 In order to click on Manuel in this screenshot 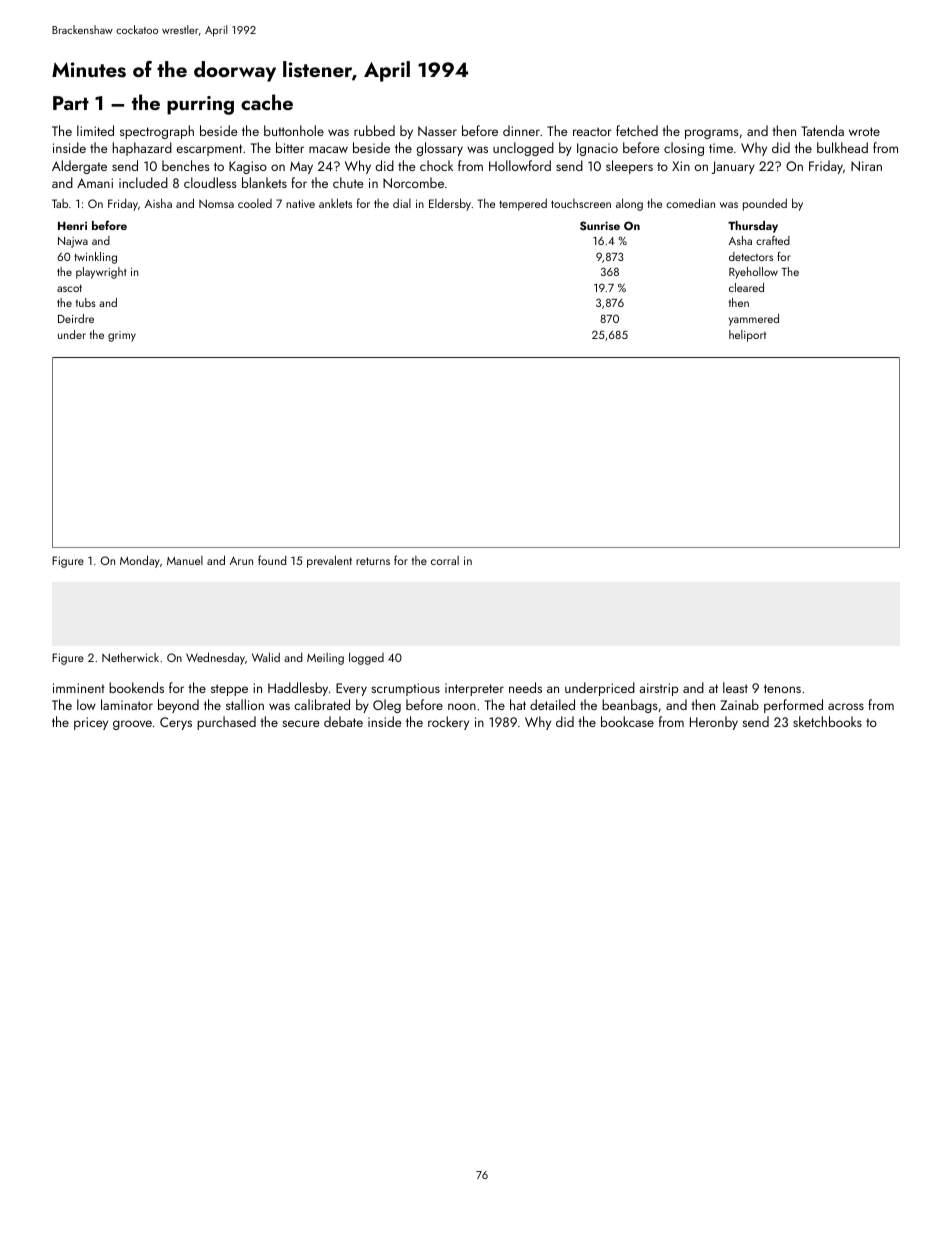, I will do `click(185, 560)`.
